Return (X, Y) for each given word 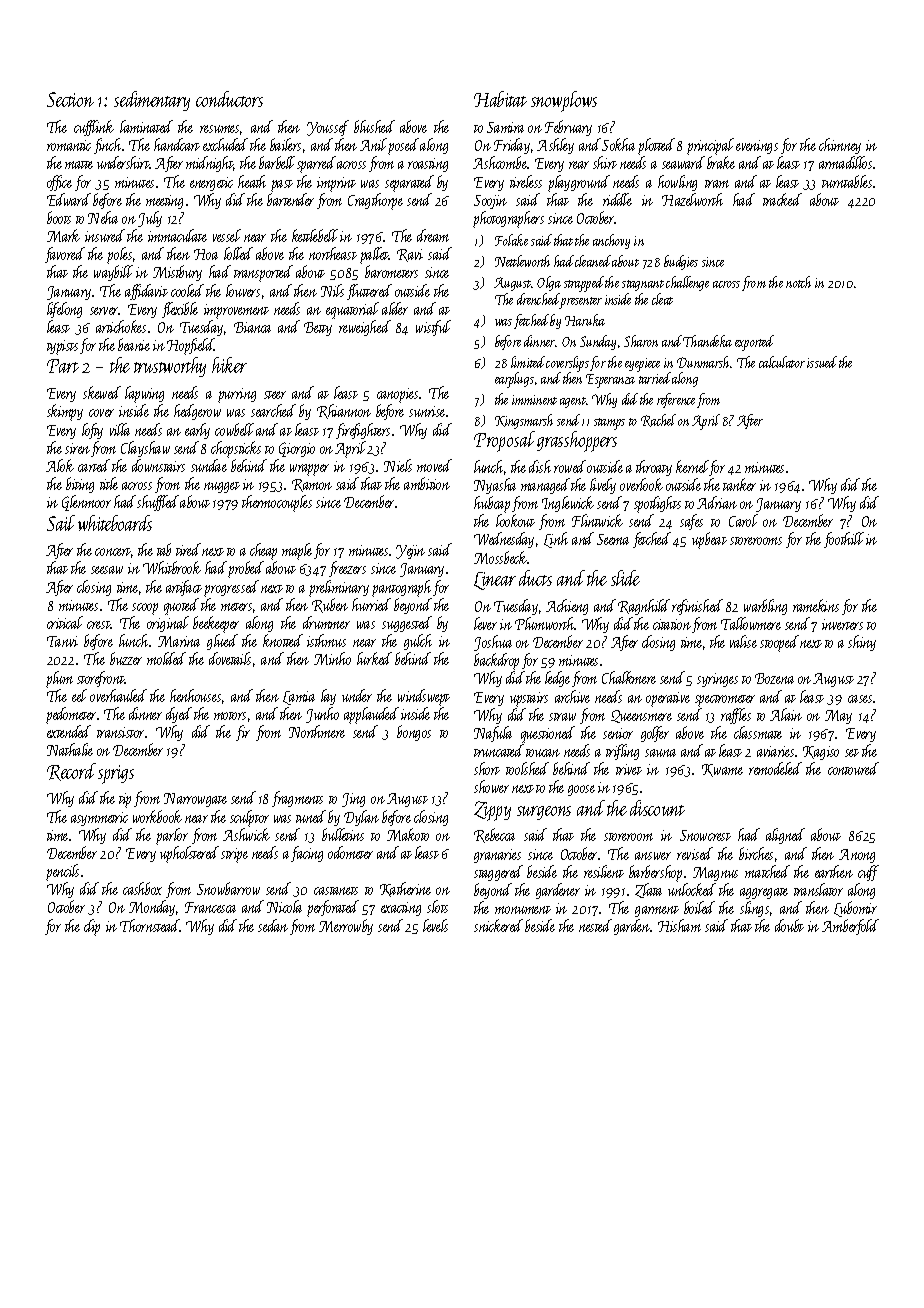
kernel (692, 466)
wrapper (309, 470)
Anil (373, 144)
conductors (229, 99)
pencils (62, 872)
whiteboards (115, 523)
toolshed (527, 768)
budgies (681, 262)
